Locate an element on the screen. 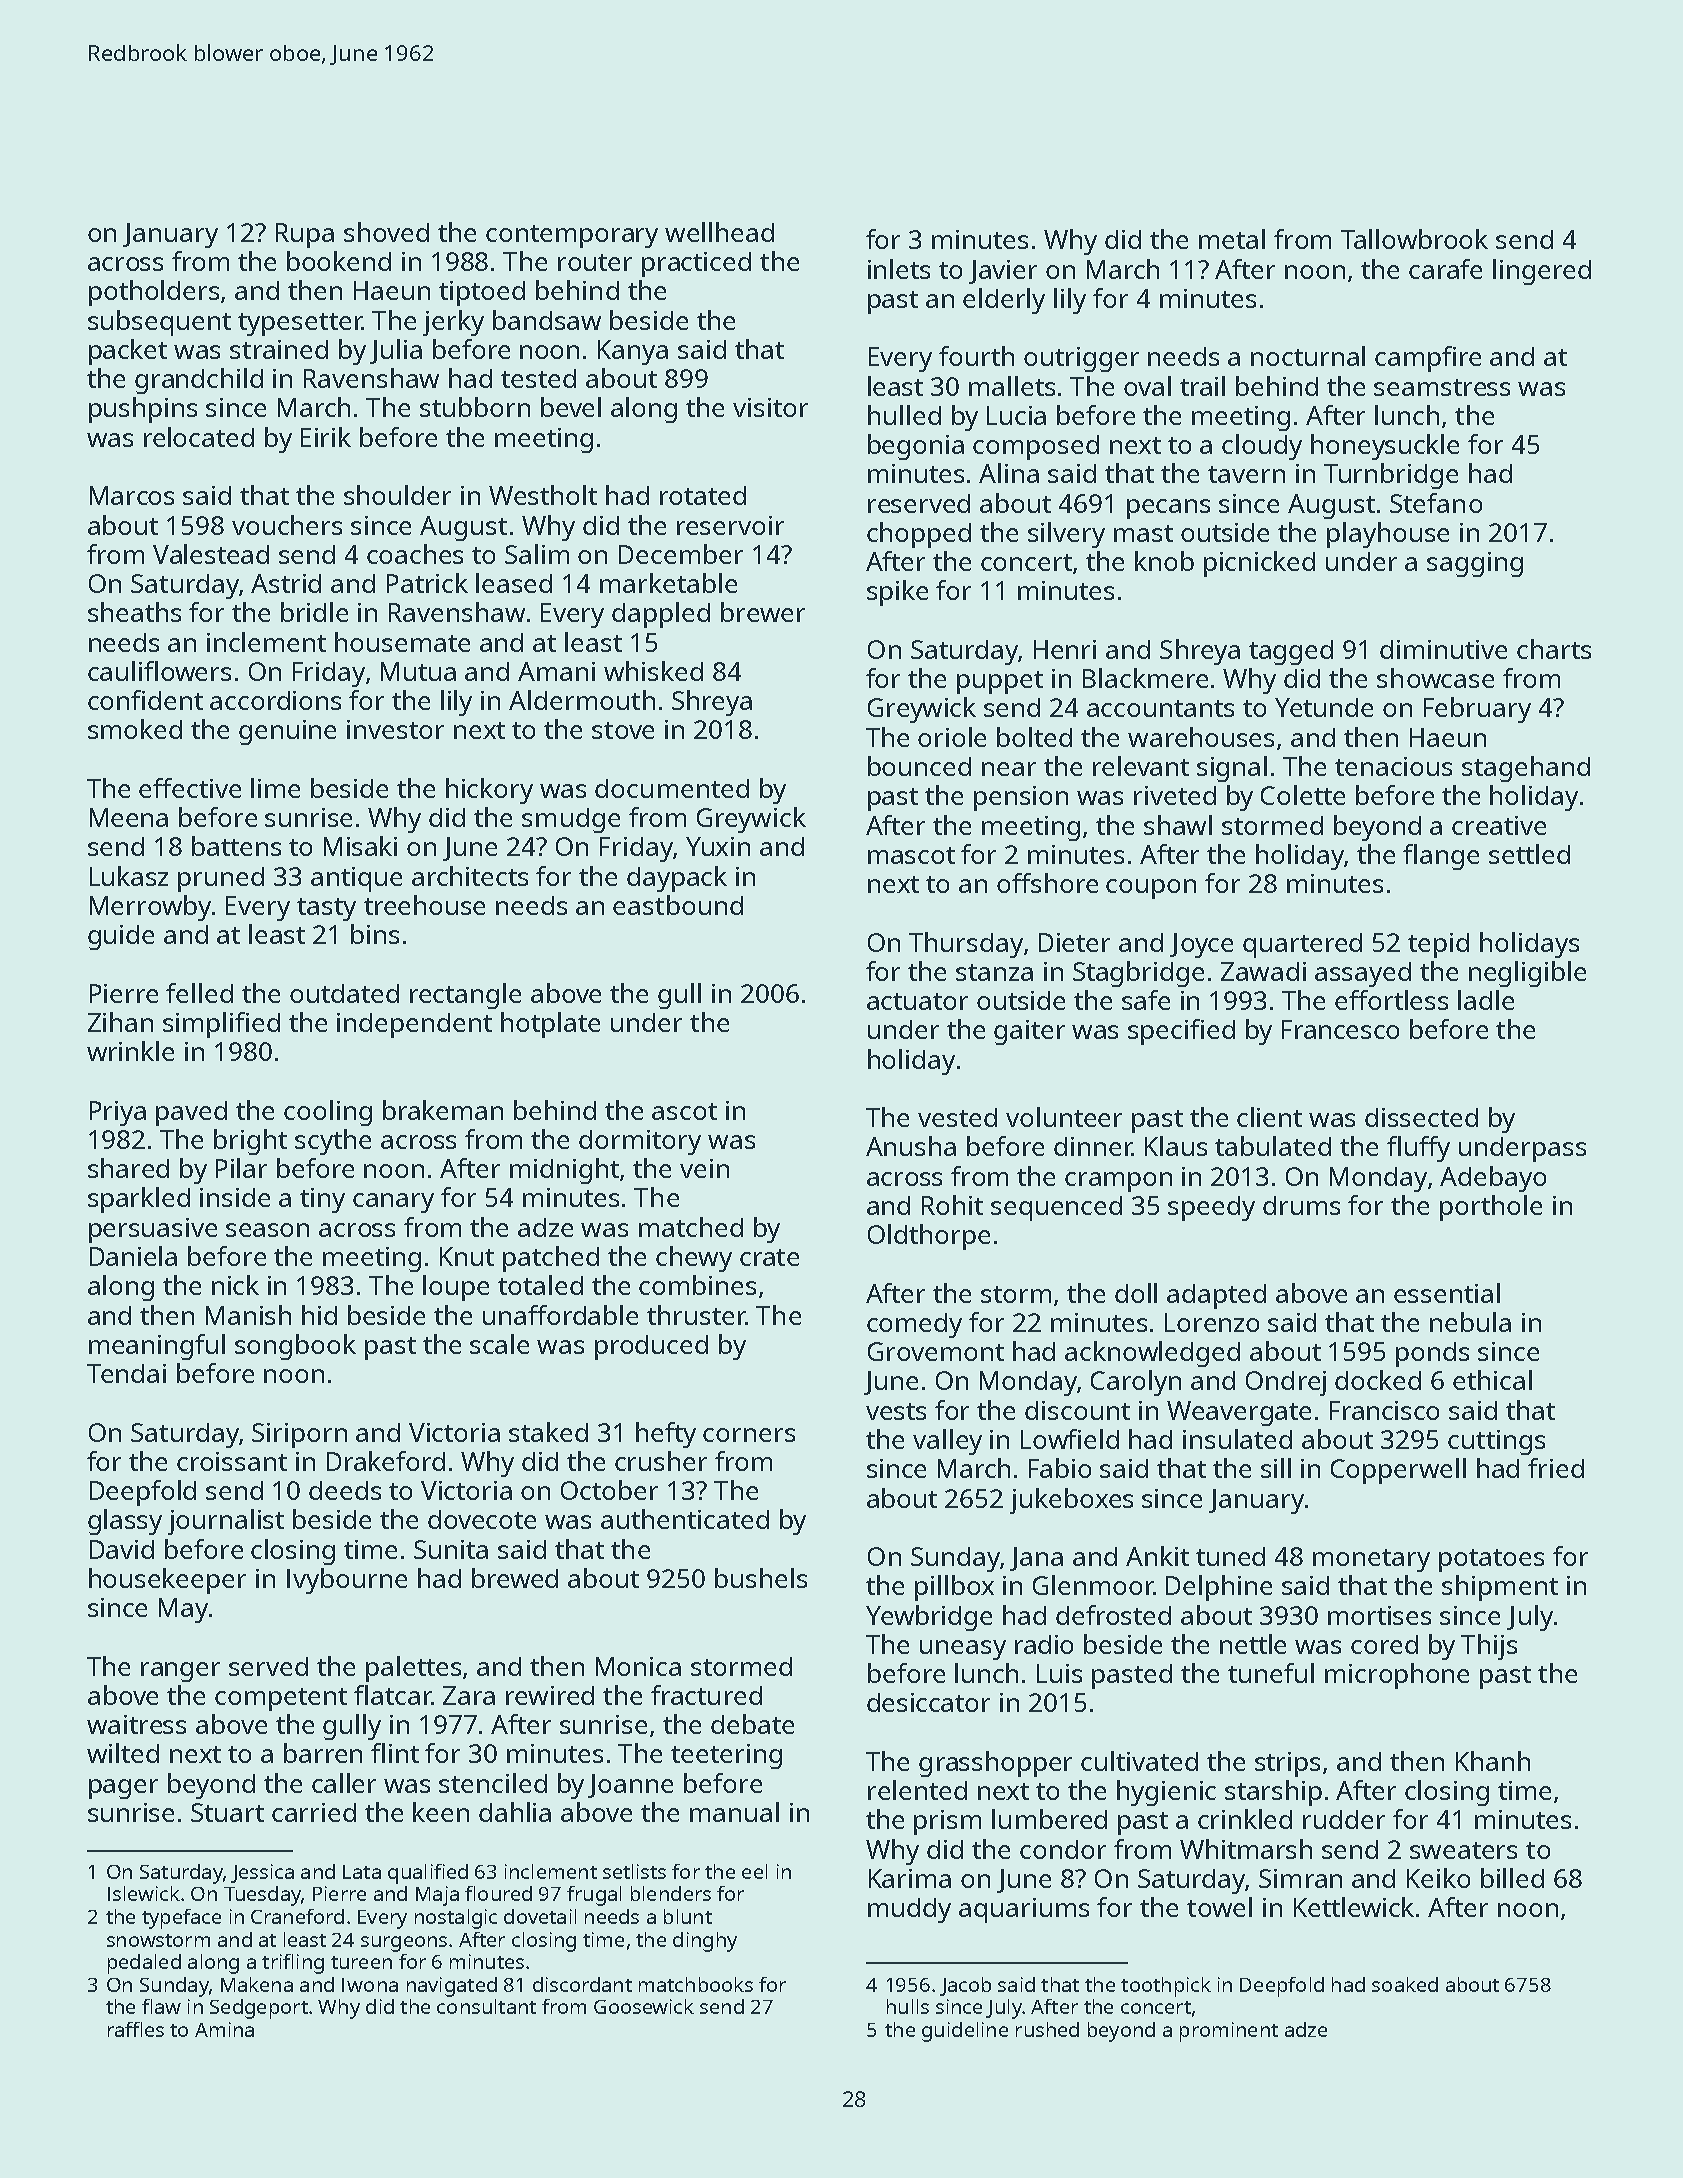  honeysuckle is located at coordinates (1385, 447).
